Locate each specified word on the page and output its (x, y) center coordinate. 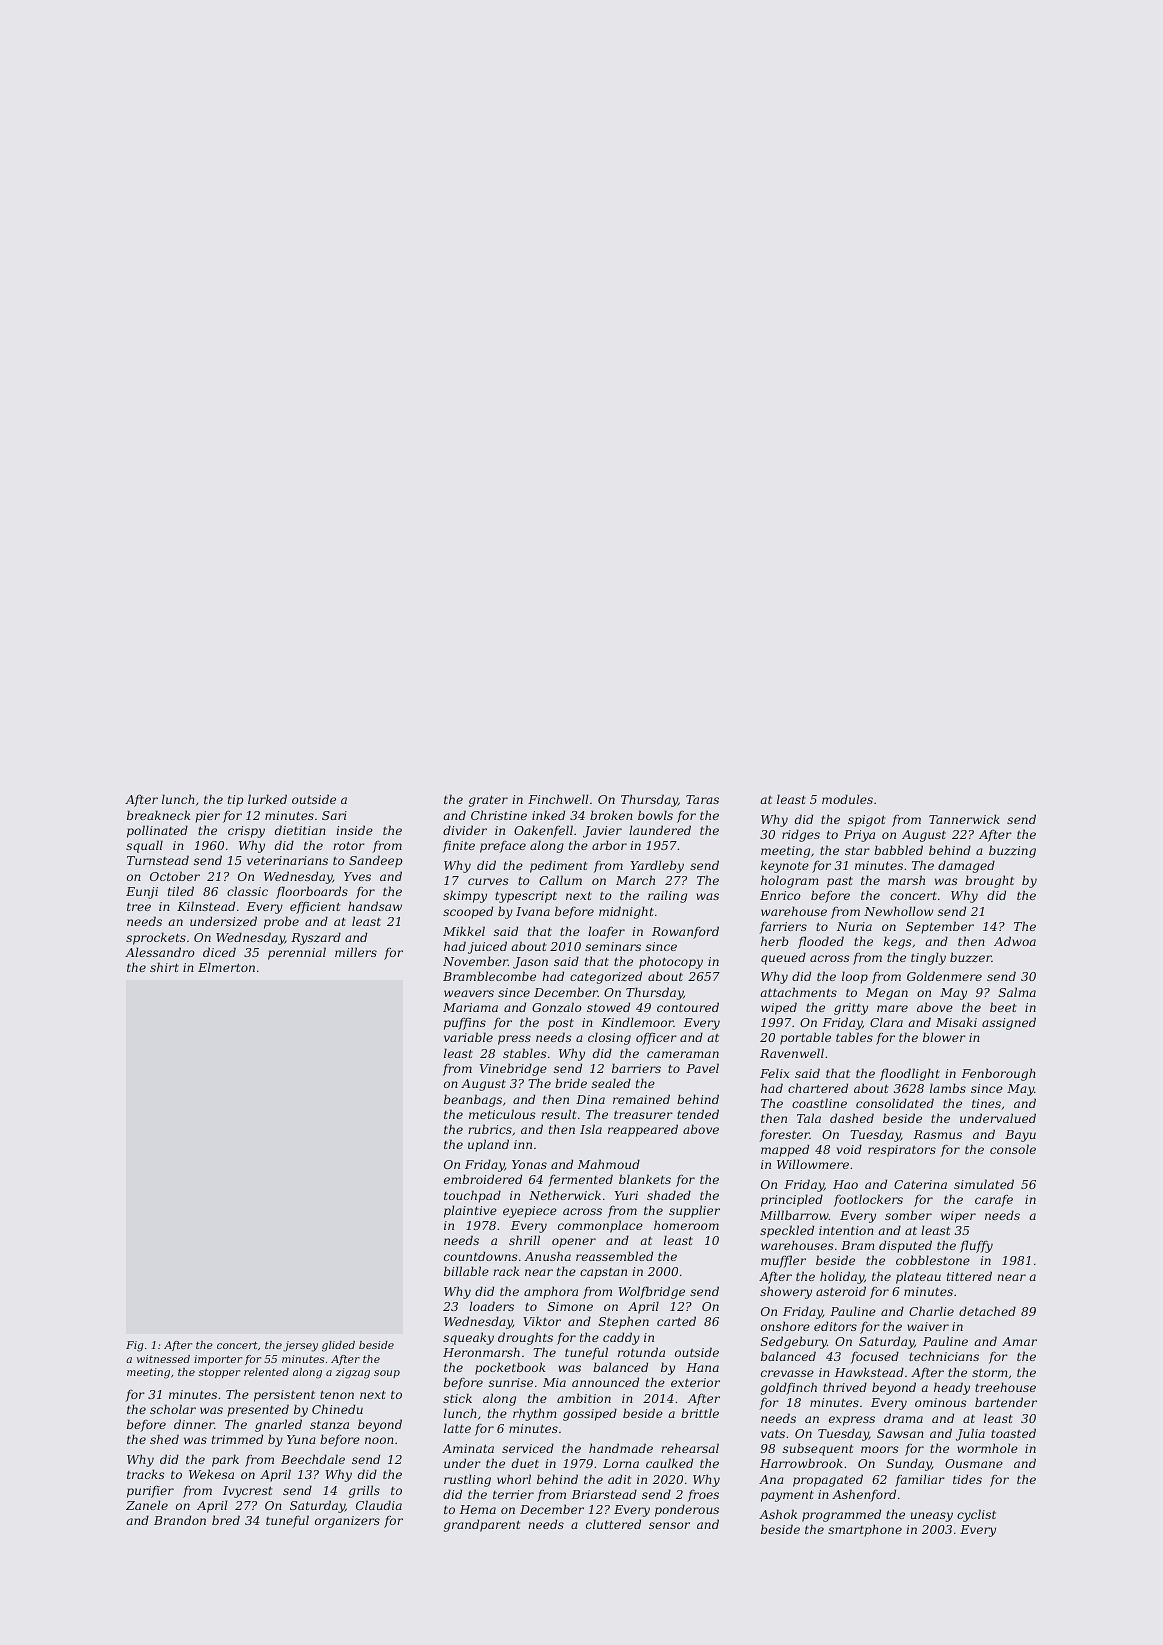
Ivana (533, 911)
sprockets (156, 938)
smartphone (865, 1530)
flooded (821, 942)
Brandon (180, 1520)
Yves (357, 876)
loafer (606, 932)
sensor (669, 1525)
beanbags (473, 1100)
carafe (994, 1200)
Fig (134, 1346)
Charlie (931, 1311)
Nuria (854, 926)
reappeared (643, 1130)
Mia (554, 1382)
